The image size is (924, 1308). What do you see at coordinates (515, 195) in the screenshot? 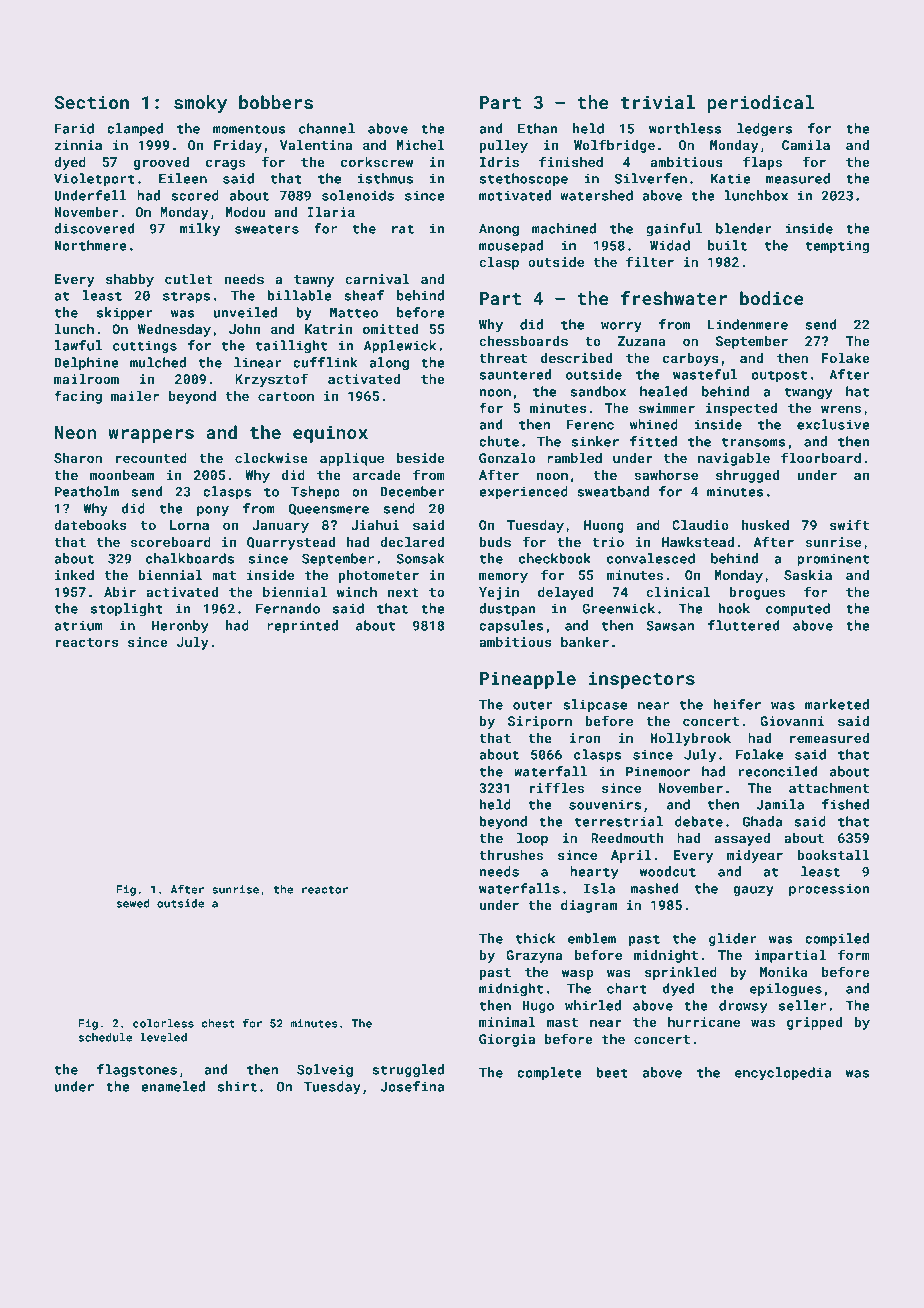
I see `motivated` at bounding box center [515, 195].
